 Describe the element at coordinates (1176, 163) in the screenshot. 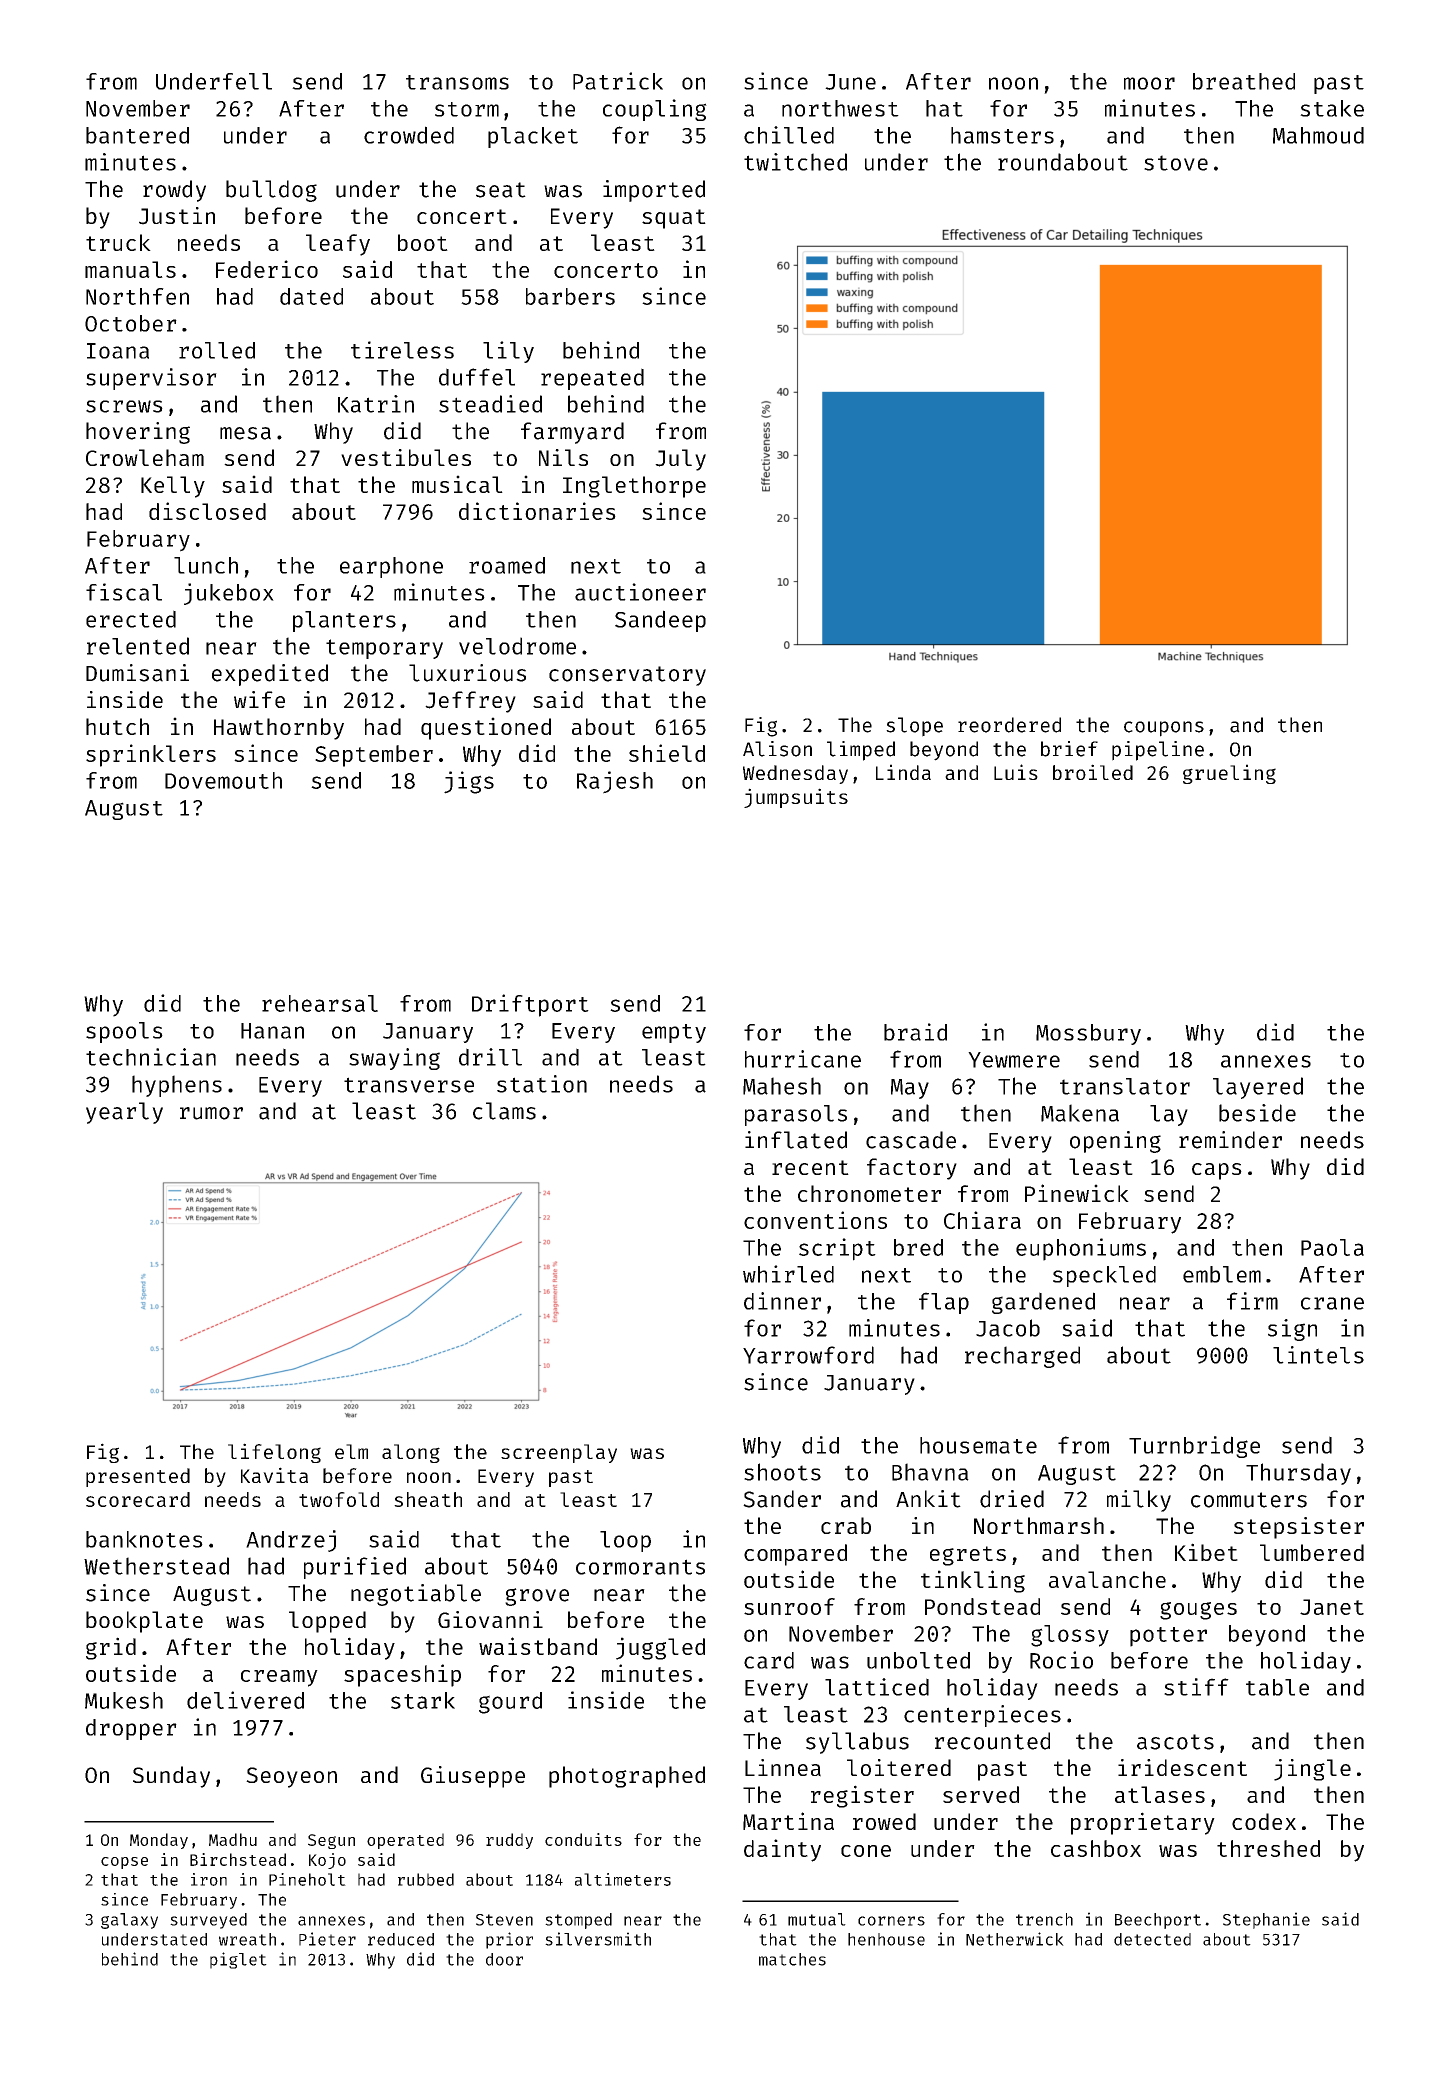

I see `stove` at that location.
